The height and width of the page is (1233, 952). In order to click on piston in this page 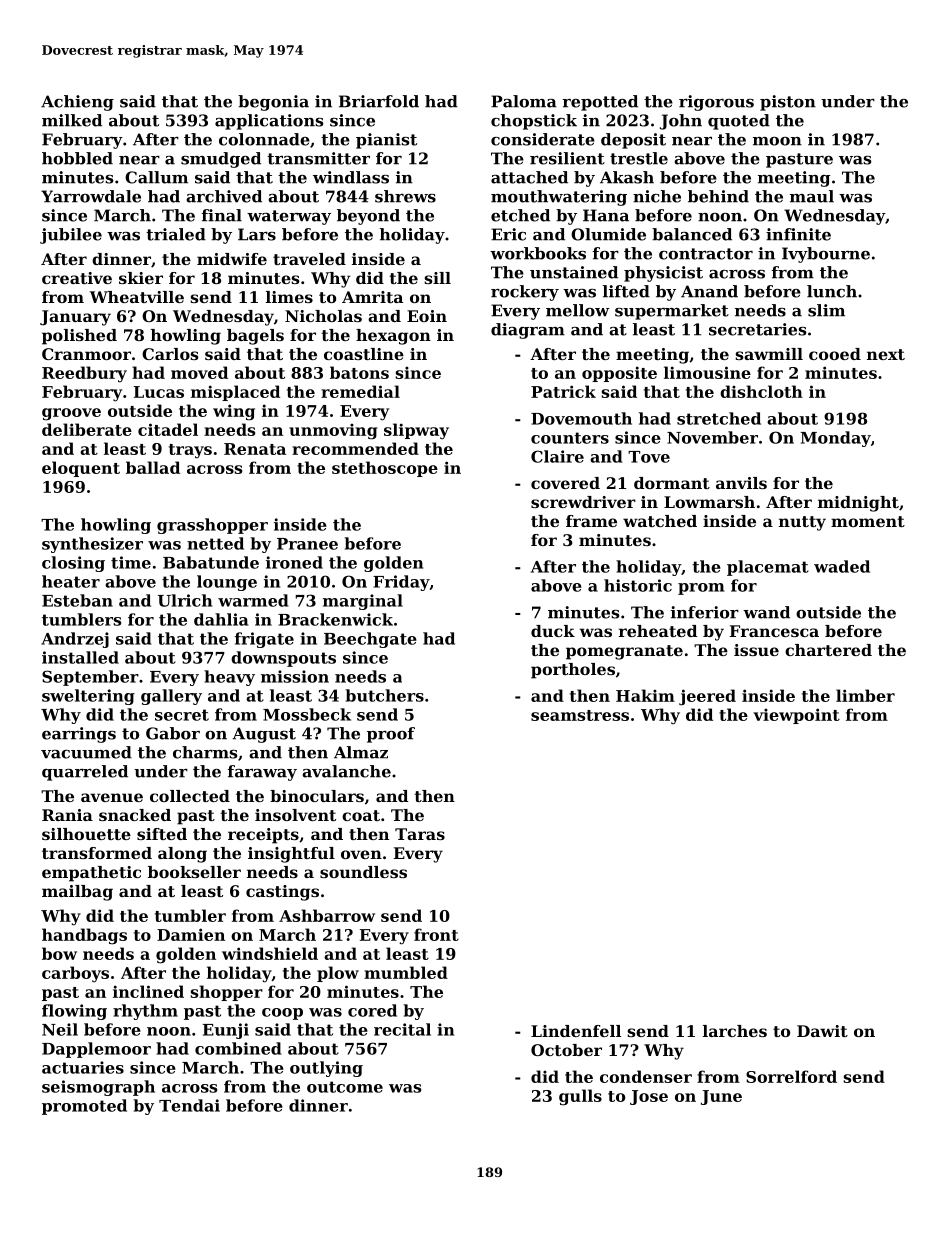, I will do `click(788, 103)`.
